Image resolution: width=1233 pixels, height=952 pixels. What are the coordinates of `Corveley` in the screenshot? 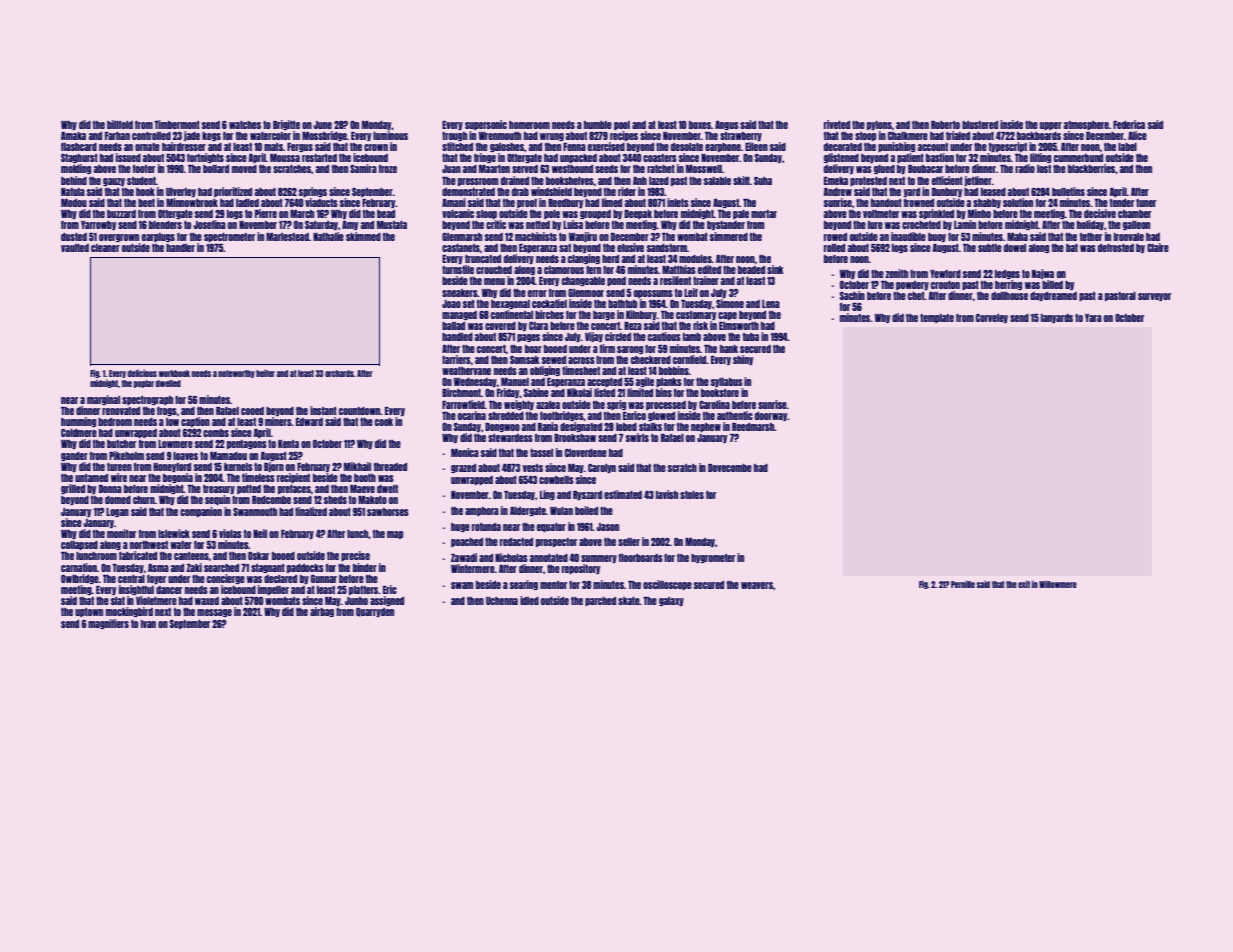 It's located at (992, 318).
